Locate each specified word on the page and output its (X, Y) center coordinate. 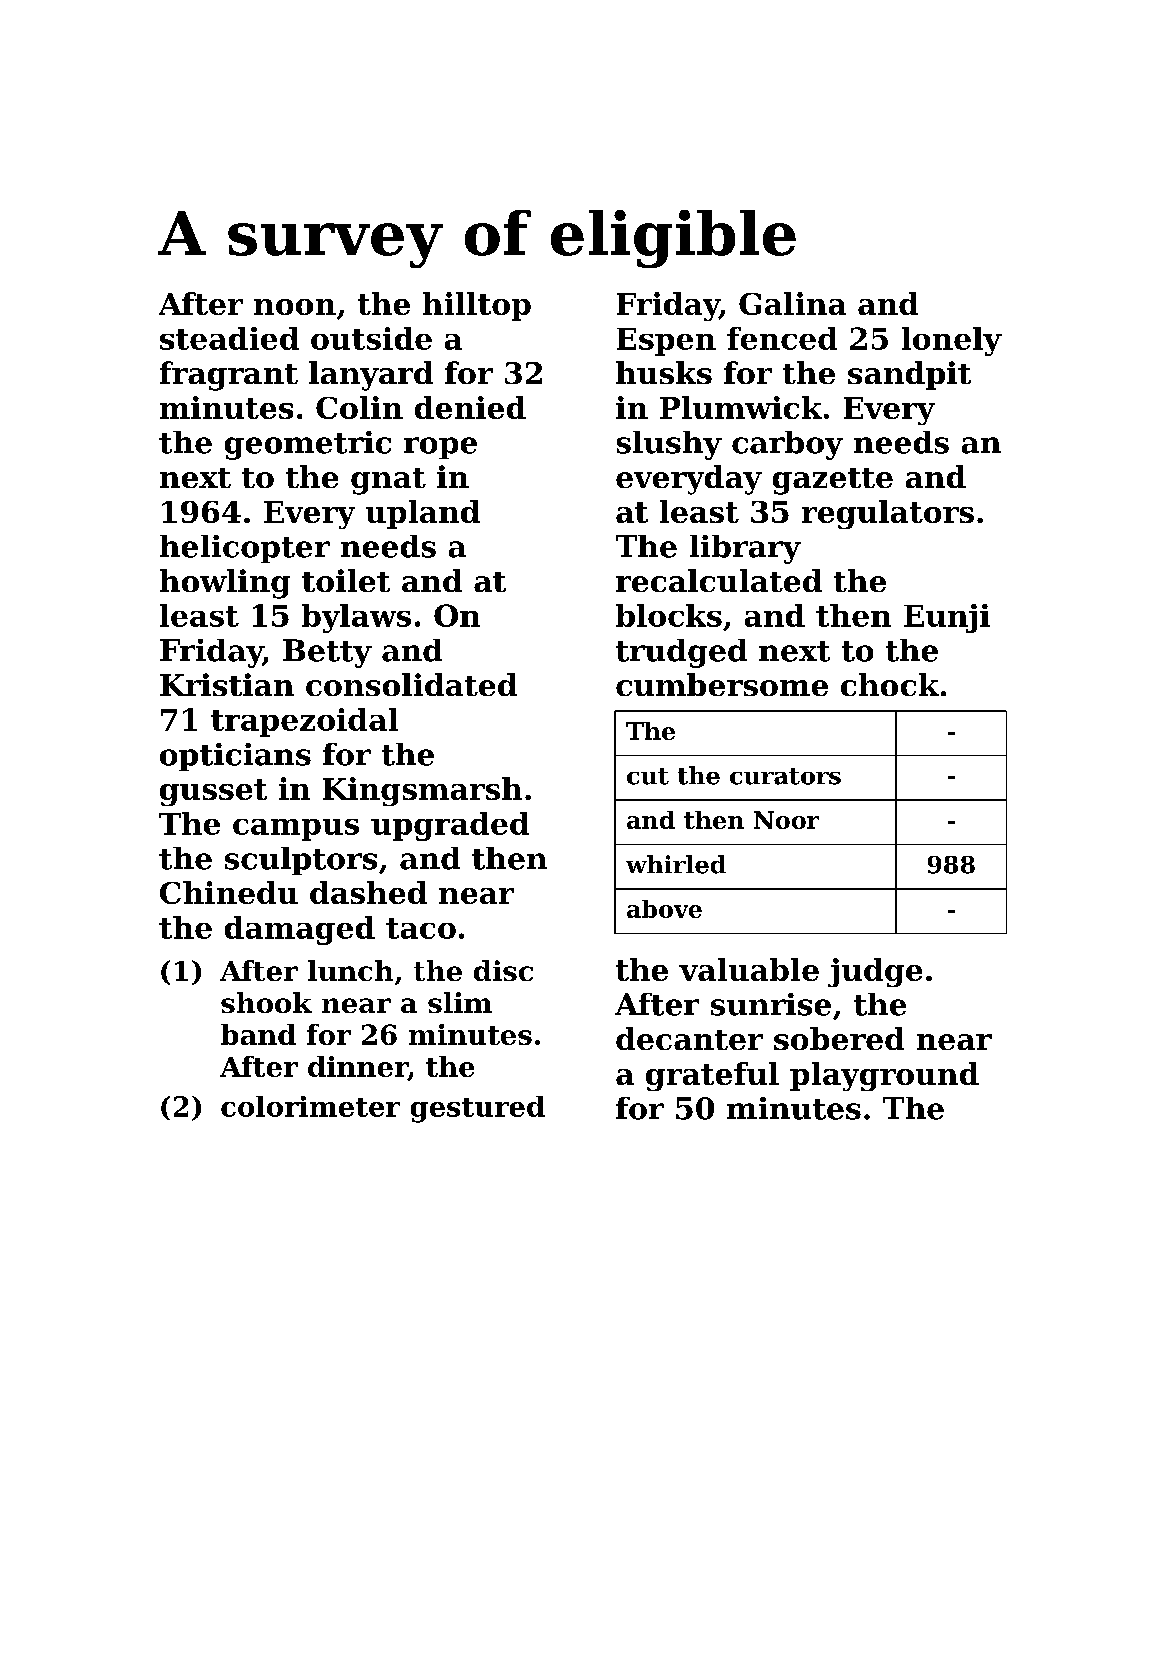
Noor (786, 820)
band (258, 1034)
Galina (792, 303)
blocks (669, 615)
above (664, 909)
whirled (676, 864)
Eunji (947, 618)
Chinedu (229, 892)
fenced (782, 338)
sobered (839, 1038)
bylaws (356, 618)
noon (295, 307)
